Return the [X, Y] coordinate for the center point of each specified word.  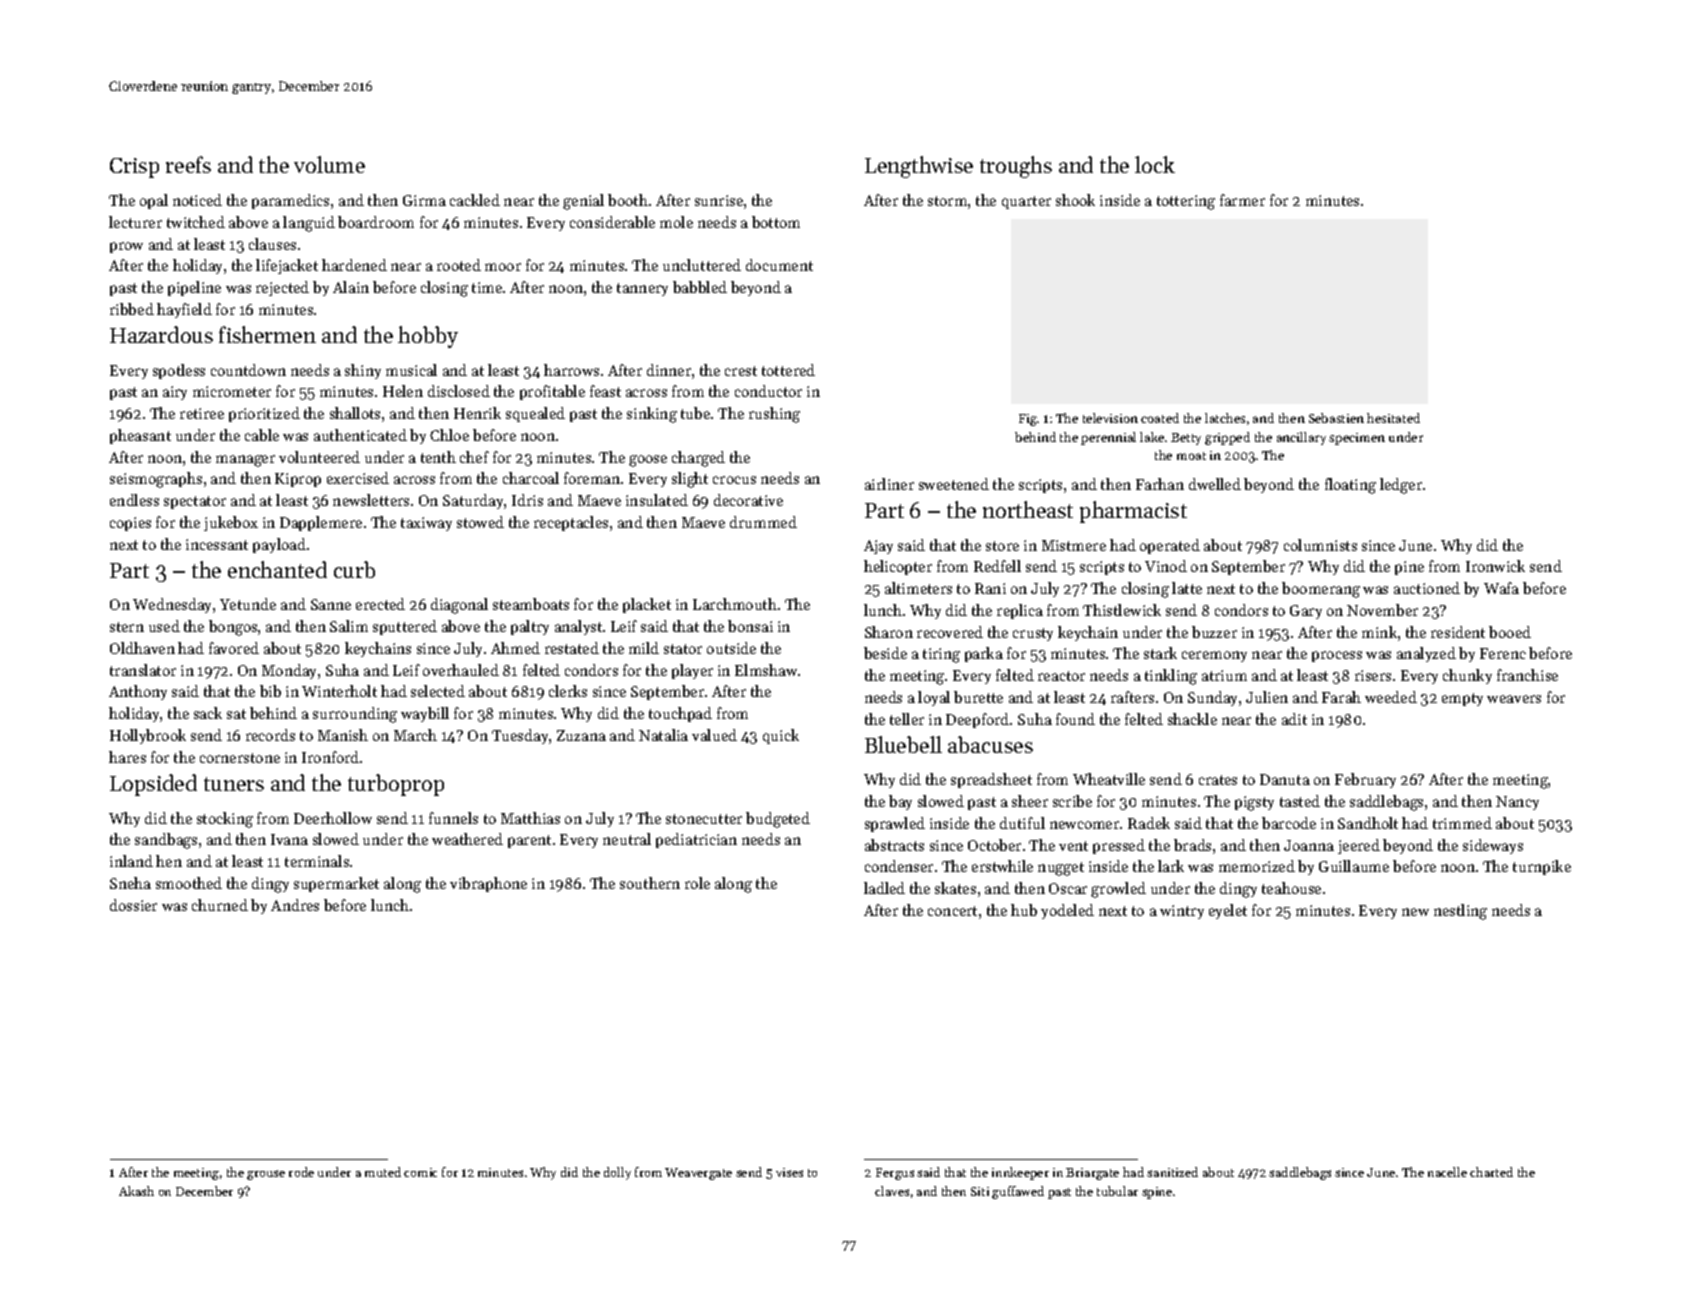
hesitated [1393, 418]
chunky [1467, 676]
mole [676, 222]
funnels [453, 818]
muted [383, 1172]
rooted [459, 265]
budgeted [778, 820]
